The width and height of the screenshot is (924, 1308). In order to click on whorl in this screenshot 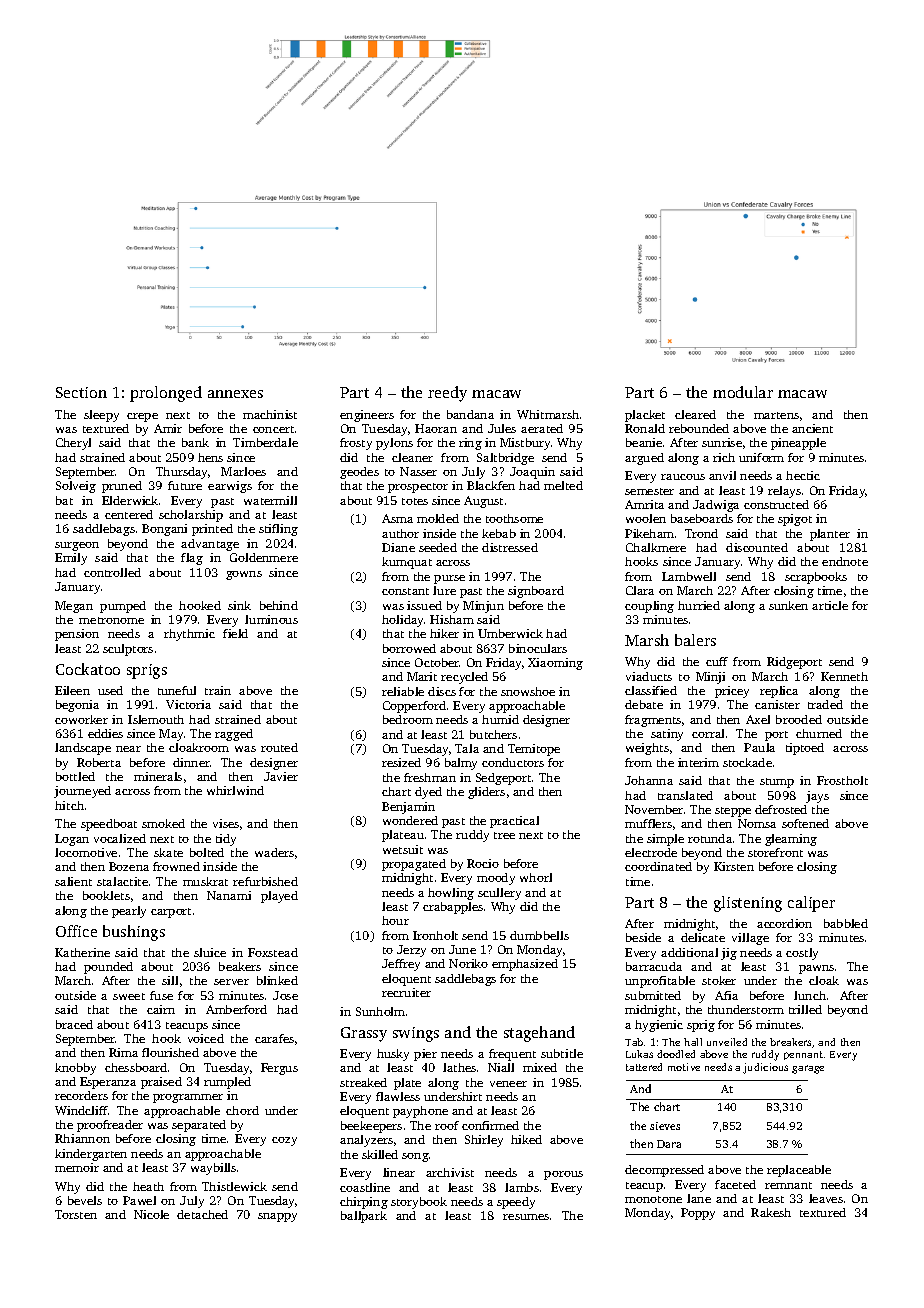, I will do `click(536, 877)`.
